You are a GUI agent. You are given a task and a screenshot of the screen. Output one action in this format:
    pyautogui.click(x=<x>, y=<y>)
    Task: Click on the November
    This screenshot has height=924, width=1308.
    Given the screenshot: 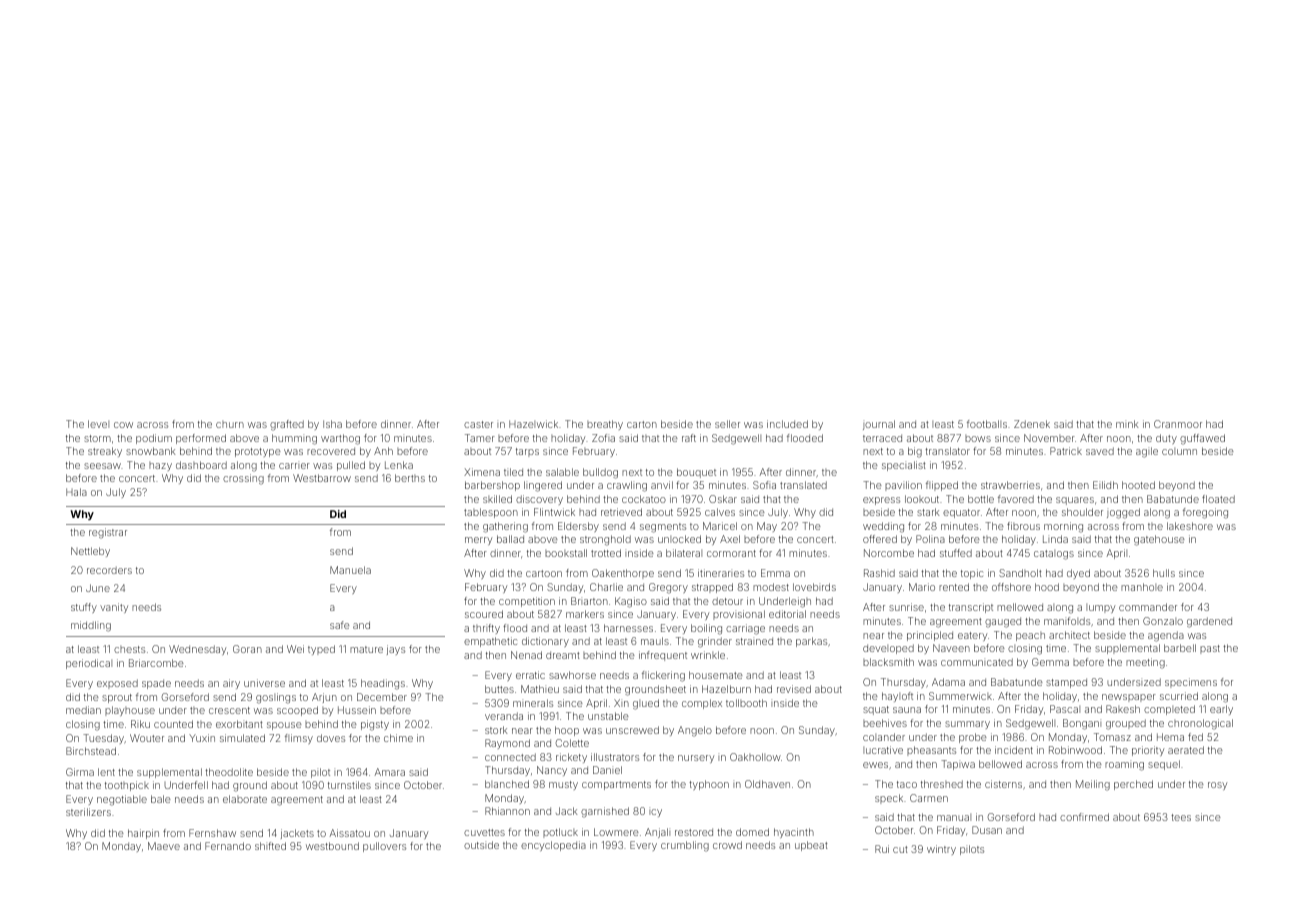 What is the action you would take?
    pyautogui.click(x=1049, y=438)
